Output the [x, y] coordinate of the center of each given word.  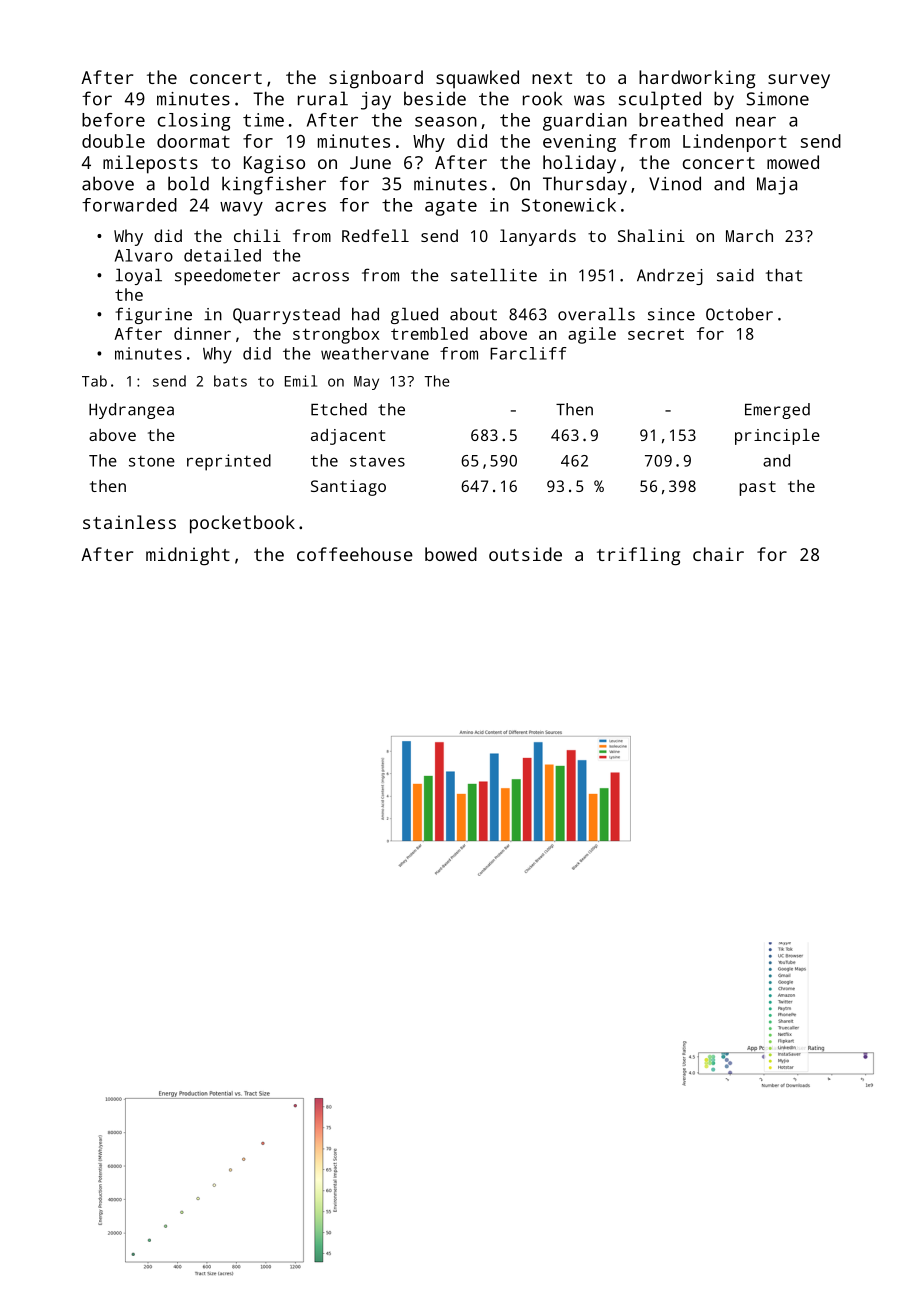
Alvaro [144, 255]
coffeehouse [355, 554]
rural [323, 98]
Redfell [375, 235]
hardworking [697, 79]
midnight [188, 556]
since [671, 314]
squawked [477, 79]
